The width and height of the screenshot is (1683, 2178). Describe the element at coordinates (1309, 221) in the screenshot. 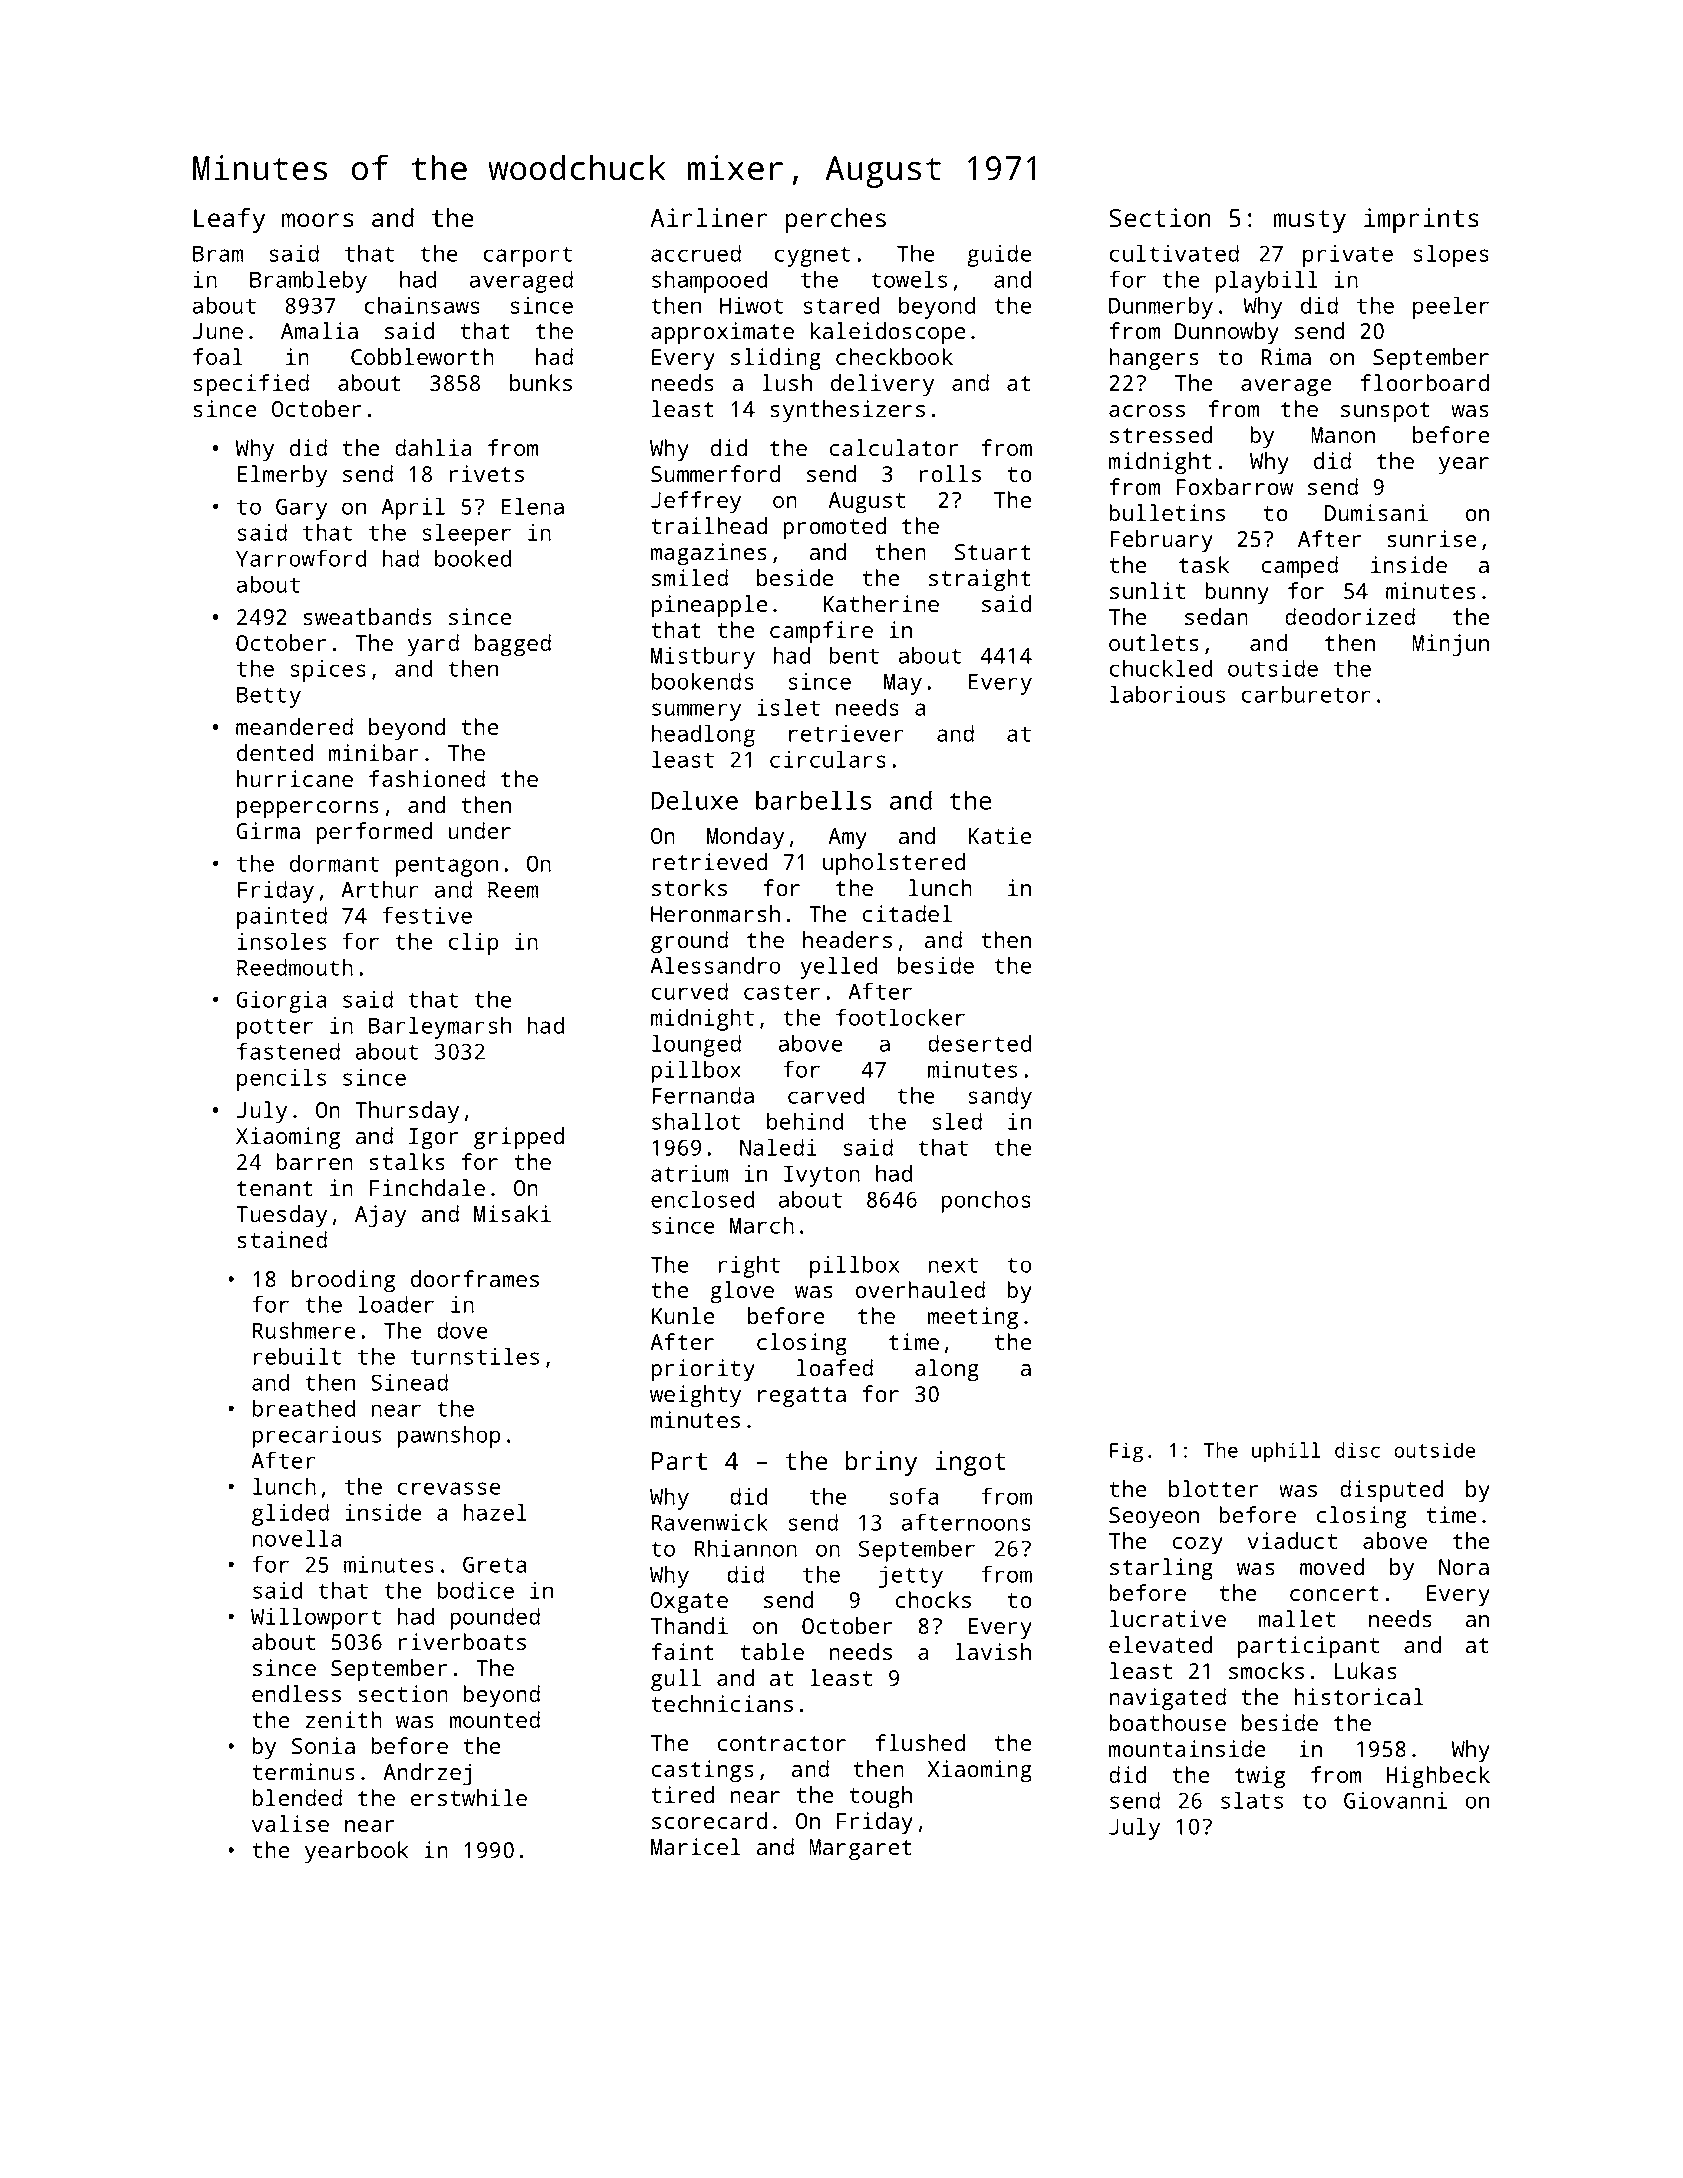

I see `musty` at that location.
